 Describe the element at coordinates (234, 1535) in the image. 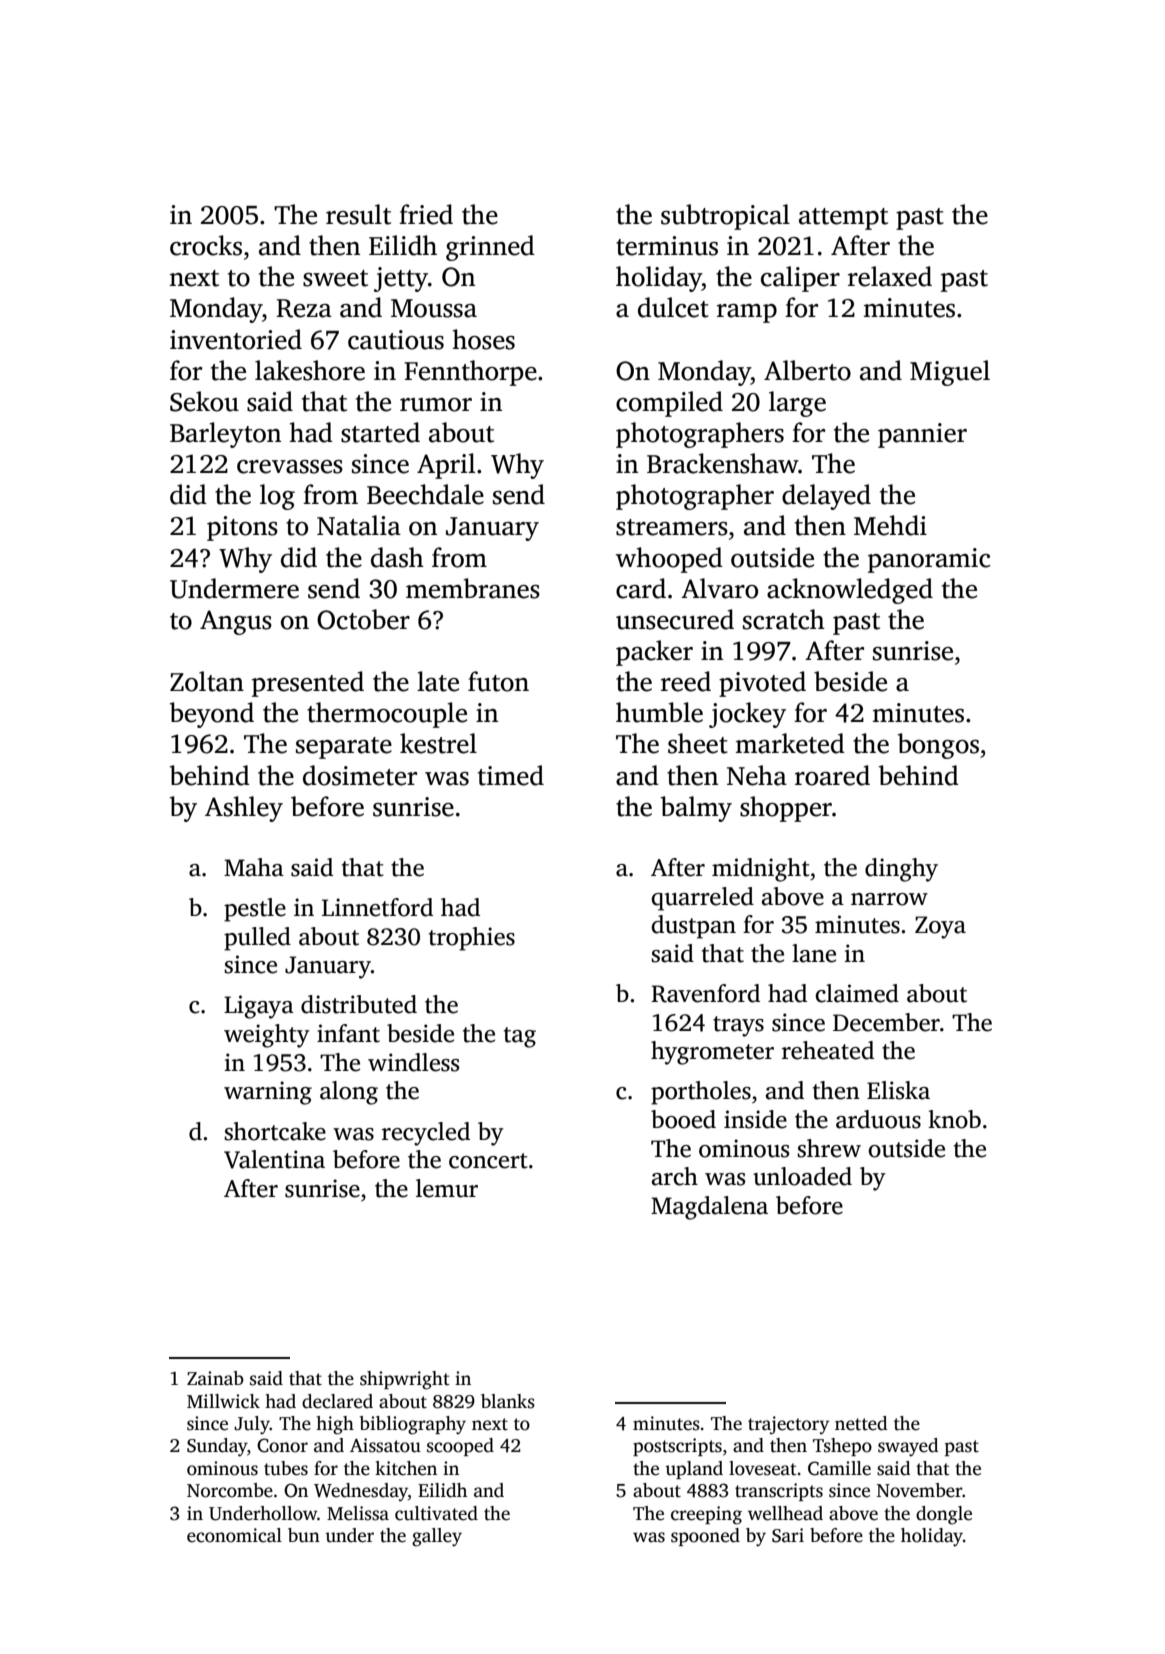

I see `economical` at that location.
